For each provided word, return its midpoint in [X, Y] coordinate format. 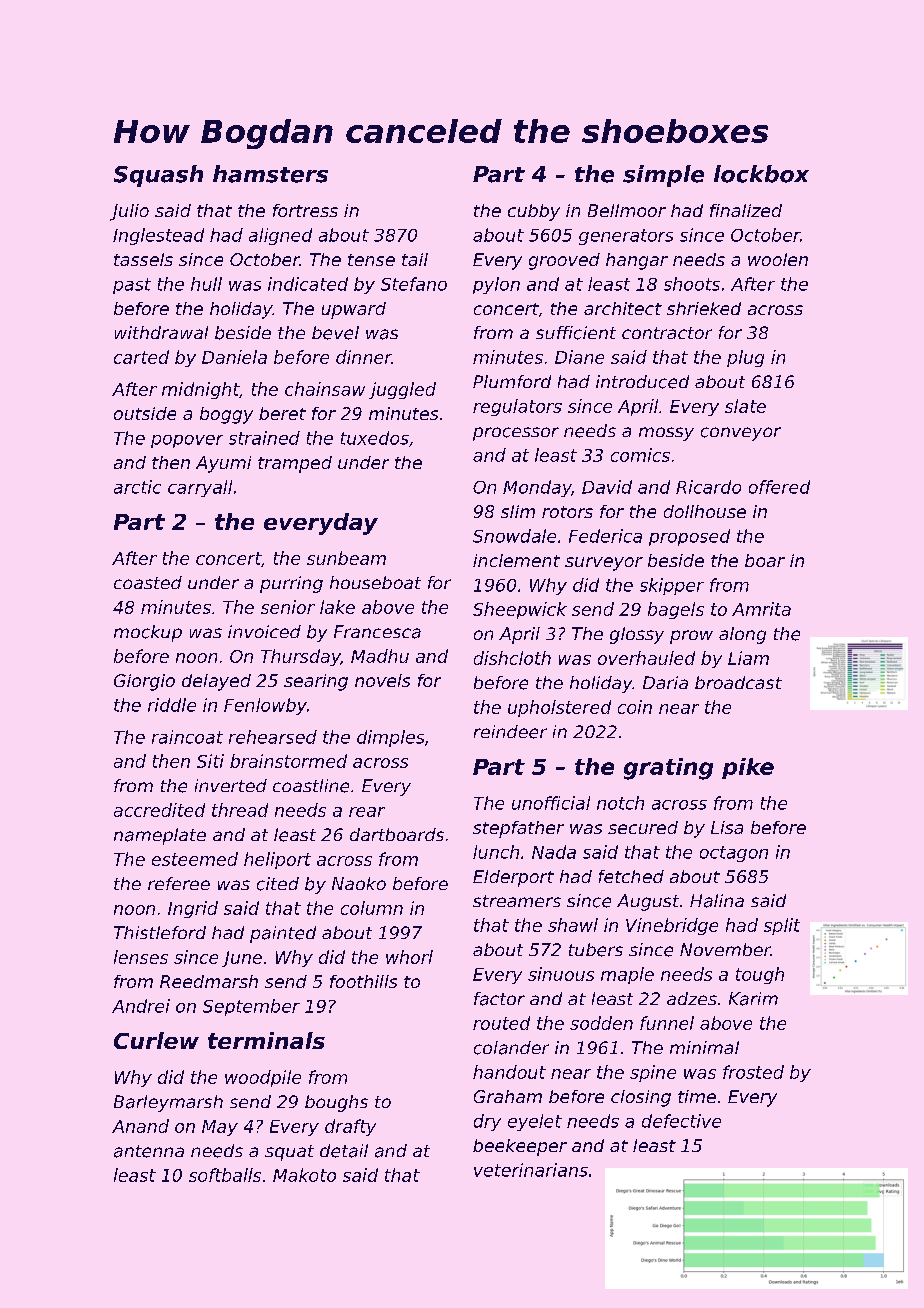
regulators [517, 407]
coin [635, 707]
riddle [172, 705]
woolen [778, 259]
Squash [158, 176]
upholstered [559, 708]
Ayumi [223, 464]
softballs [225, 1175]
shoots [692, 284]
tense [371, 260]
